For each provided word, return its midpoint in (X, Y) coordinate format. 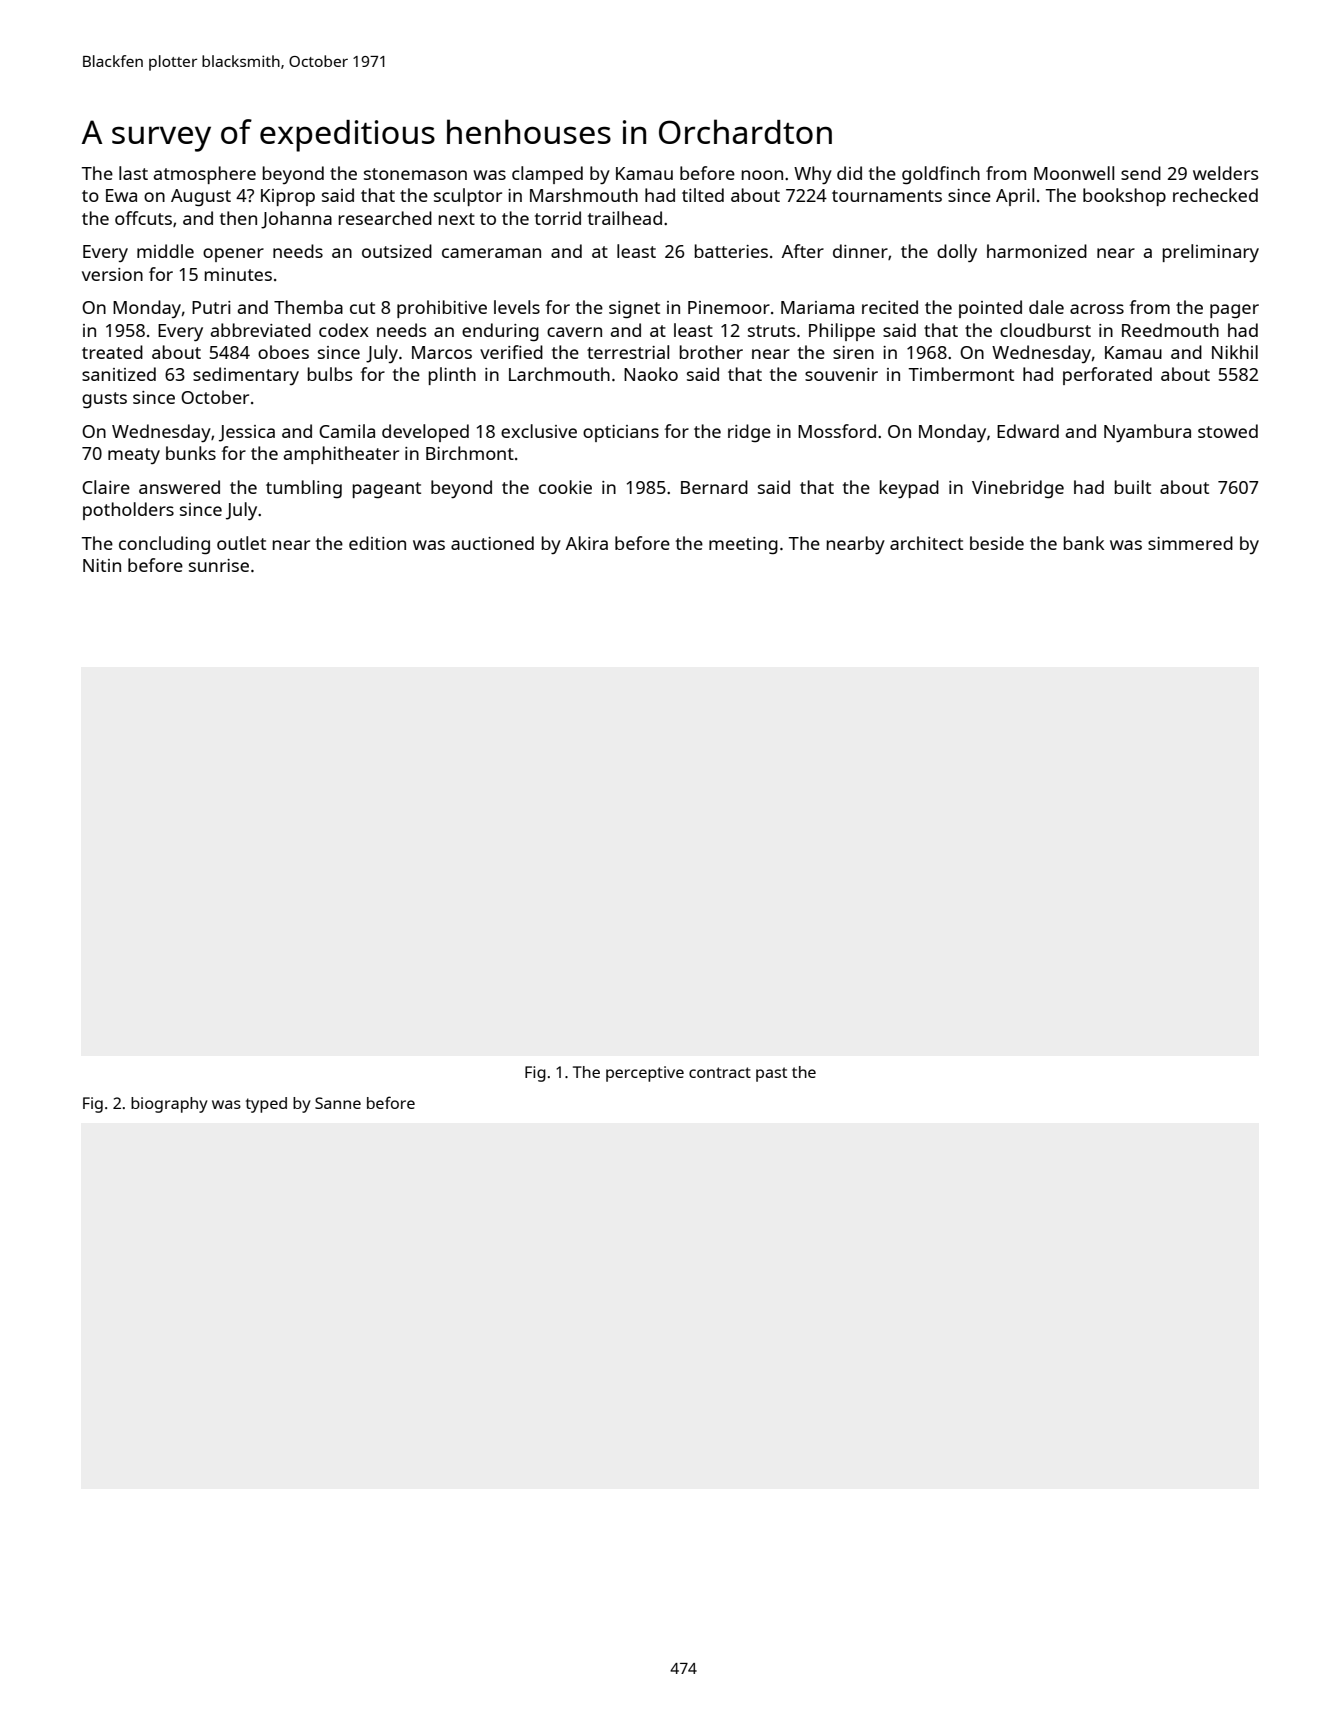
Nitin (102, 565)
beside (997, 543)
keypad (909, 489)
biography (169, 1105)
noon (762, 175)
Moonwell (1074, 173)
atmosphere (205, 175)
